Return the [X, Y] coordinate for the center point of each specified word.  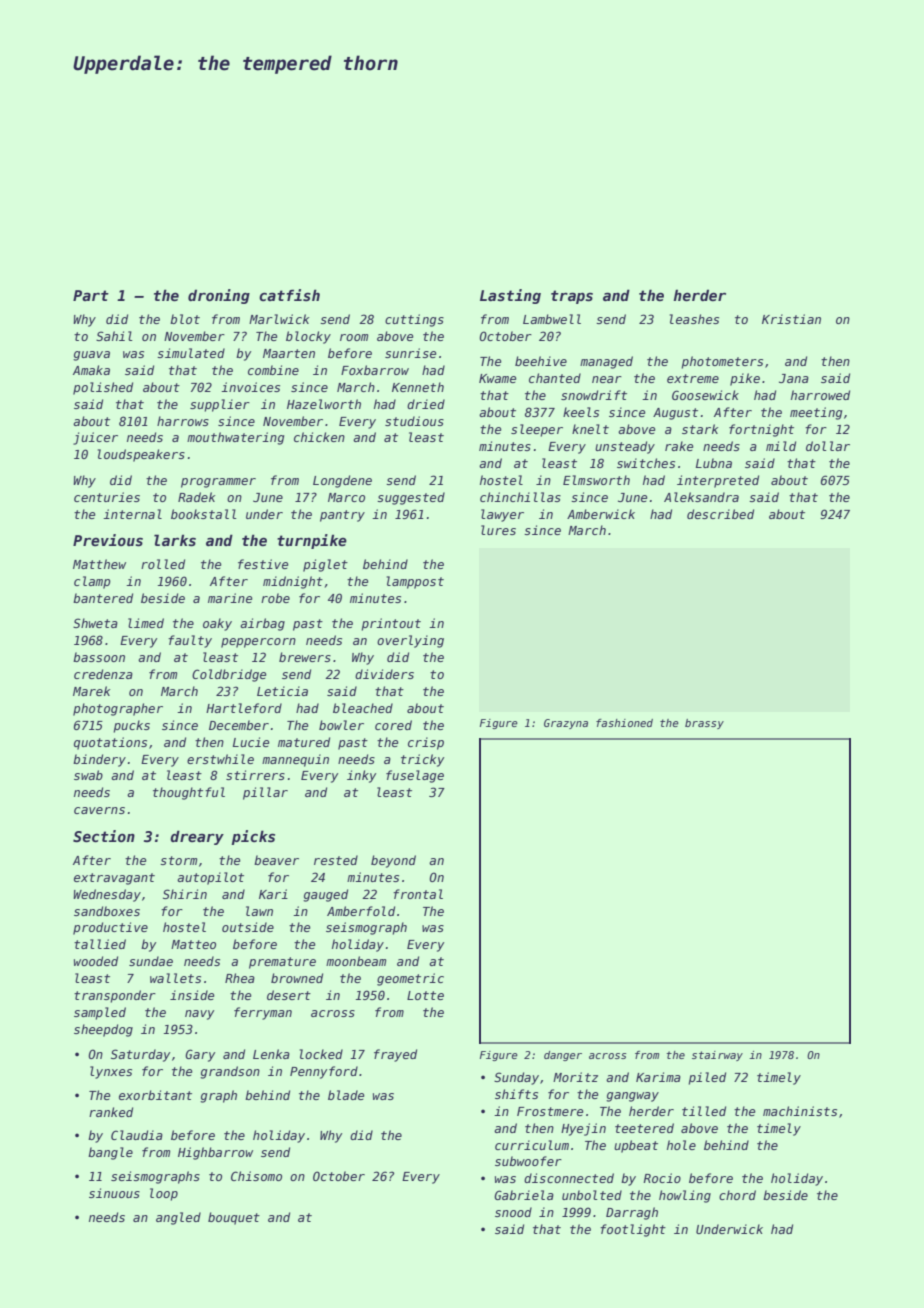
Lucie [251, 742]
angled [178, 1218]
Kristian [791, 319]
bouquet [234, 1218]
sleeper [537, 430]
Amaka [91, 370]
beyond [393, 861]
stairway [717, 1056]
